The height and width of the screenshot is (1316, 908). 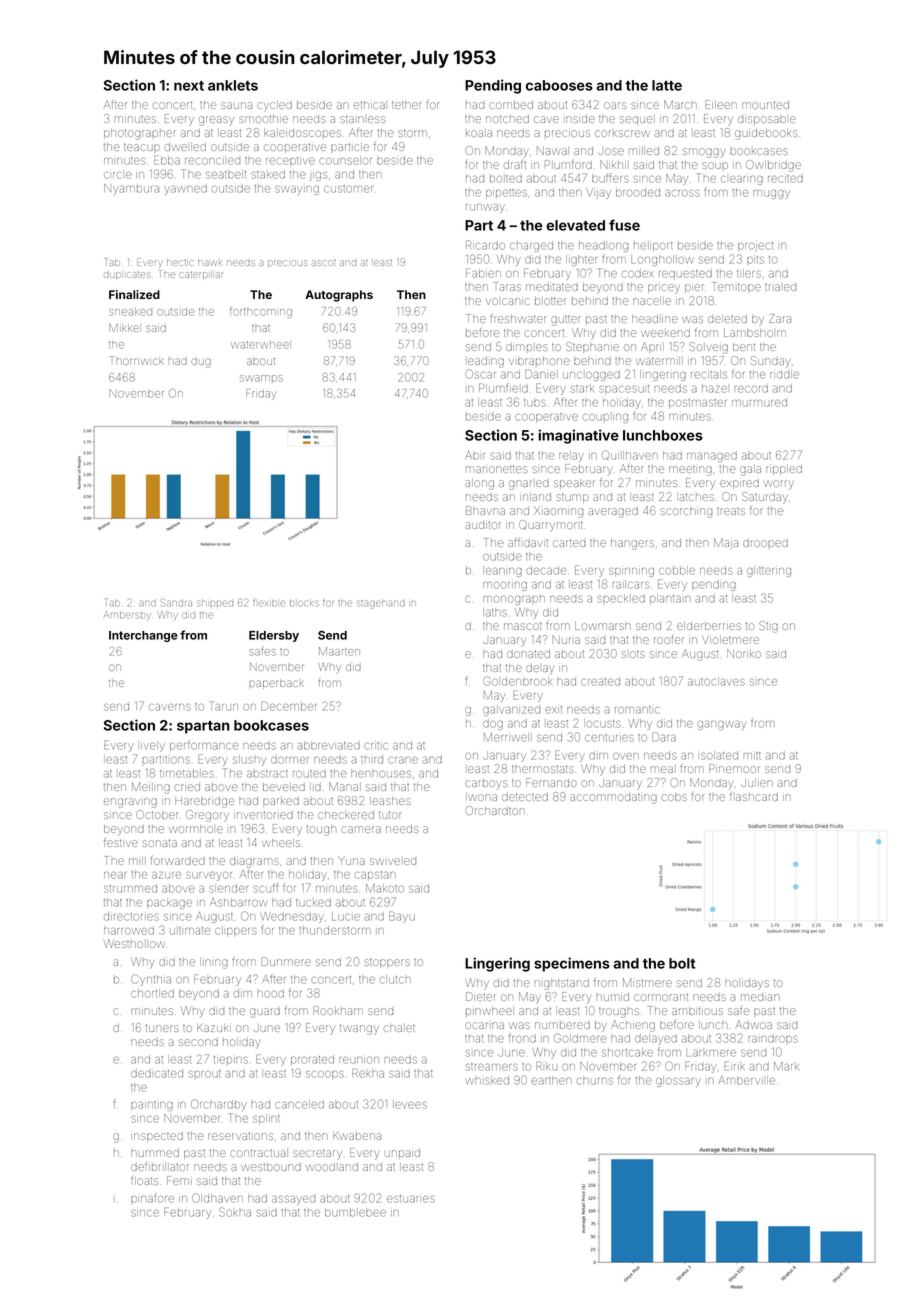 I want to click on Sokha, so click(x=235, y=1212).
